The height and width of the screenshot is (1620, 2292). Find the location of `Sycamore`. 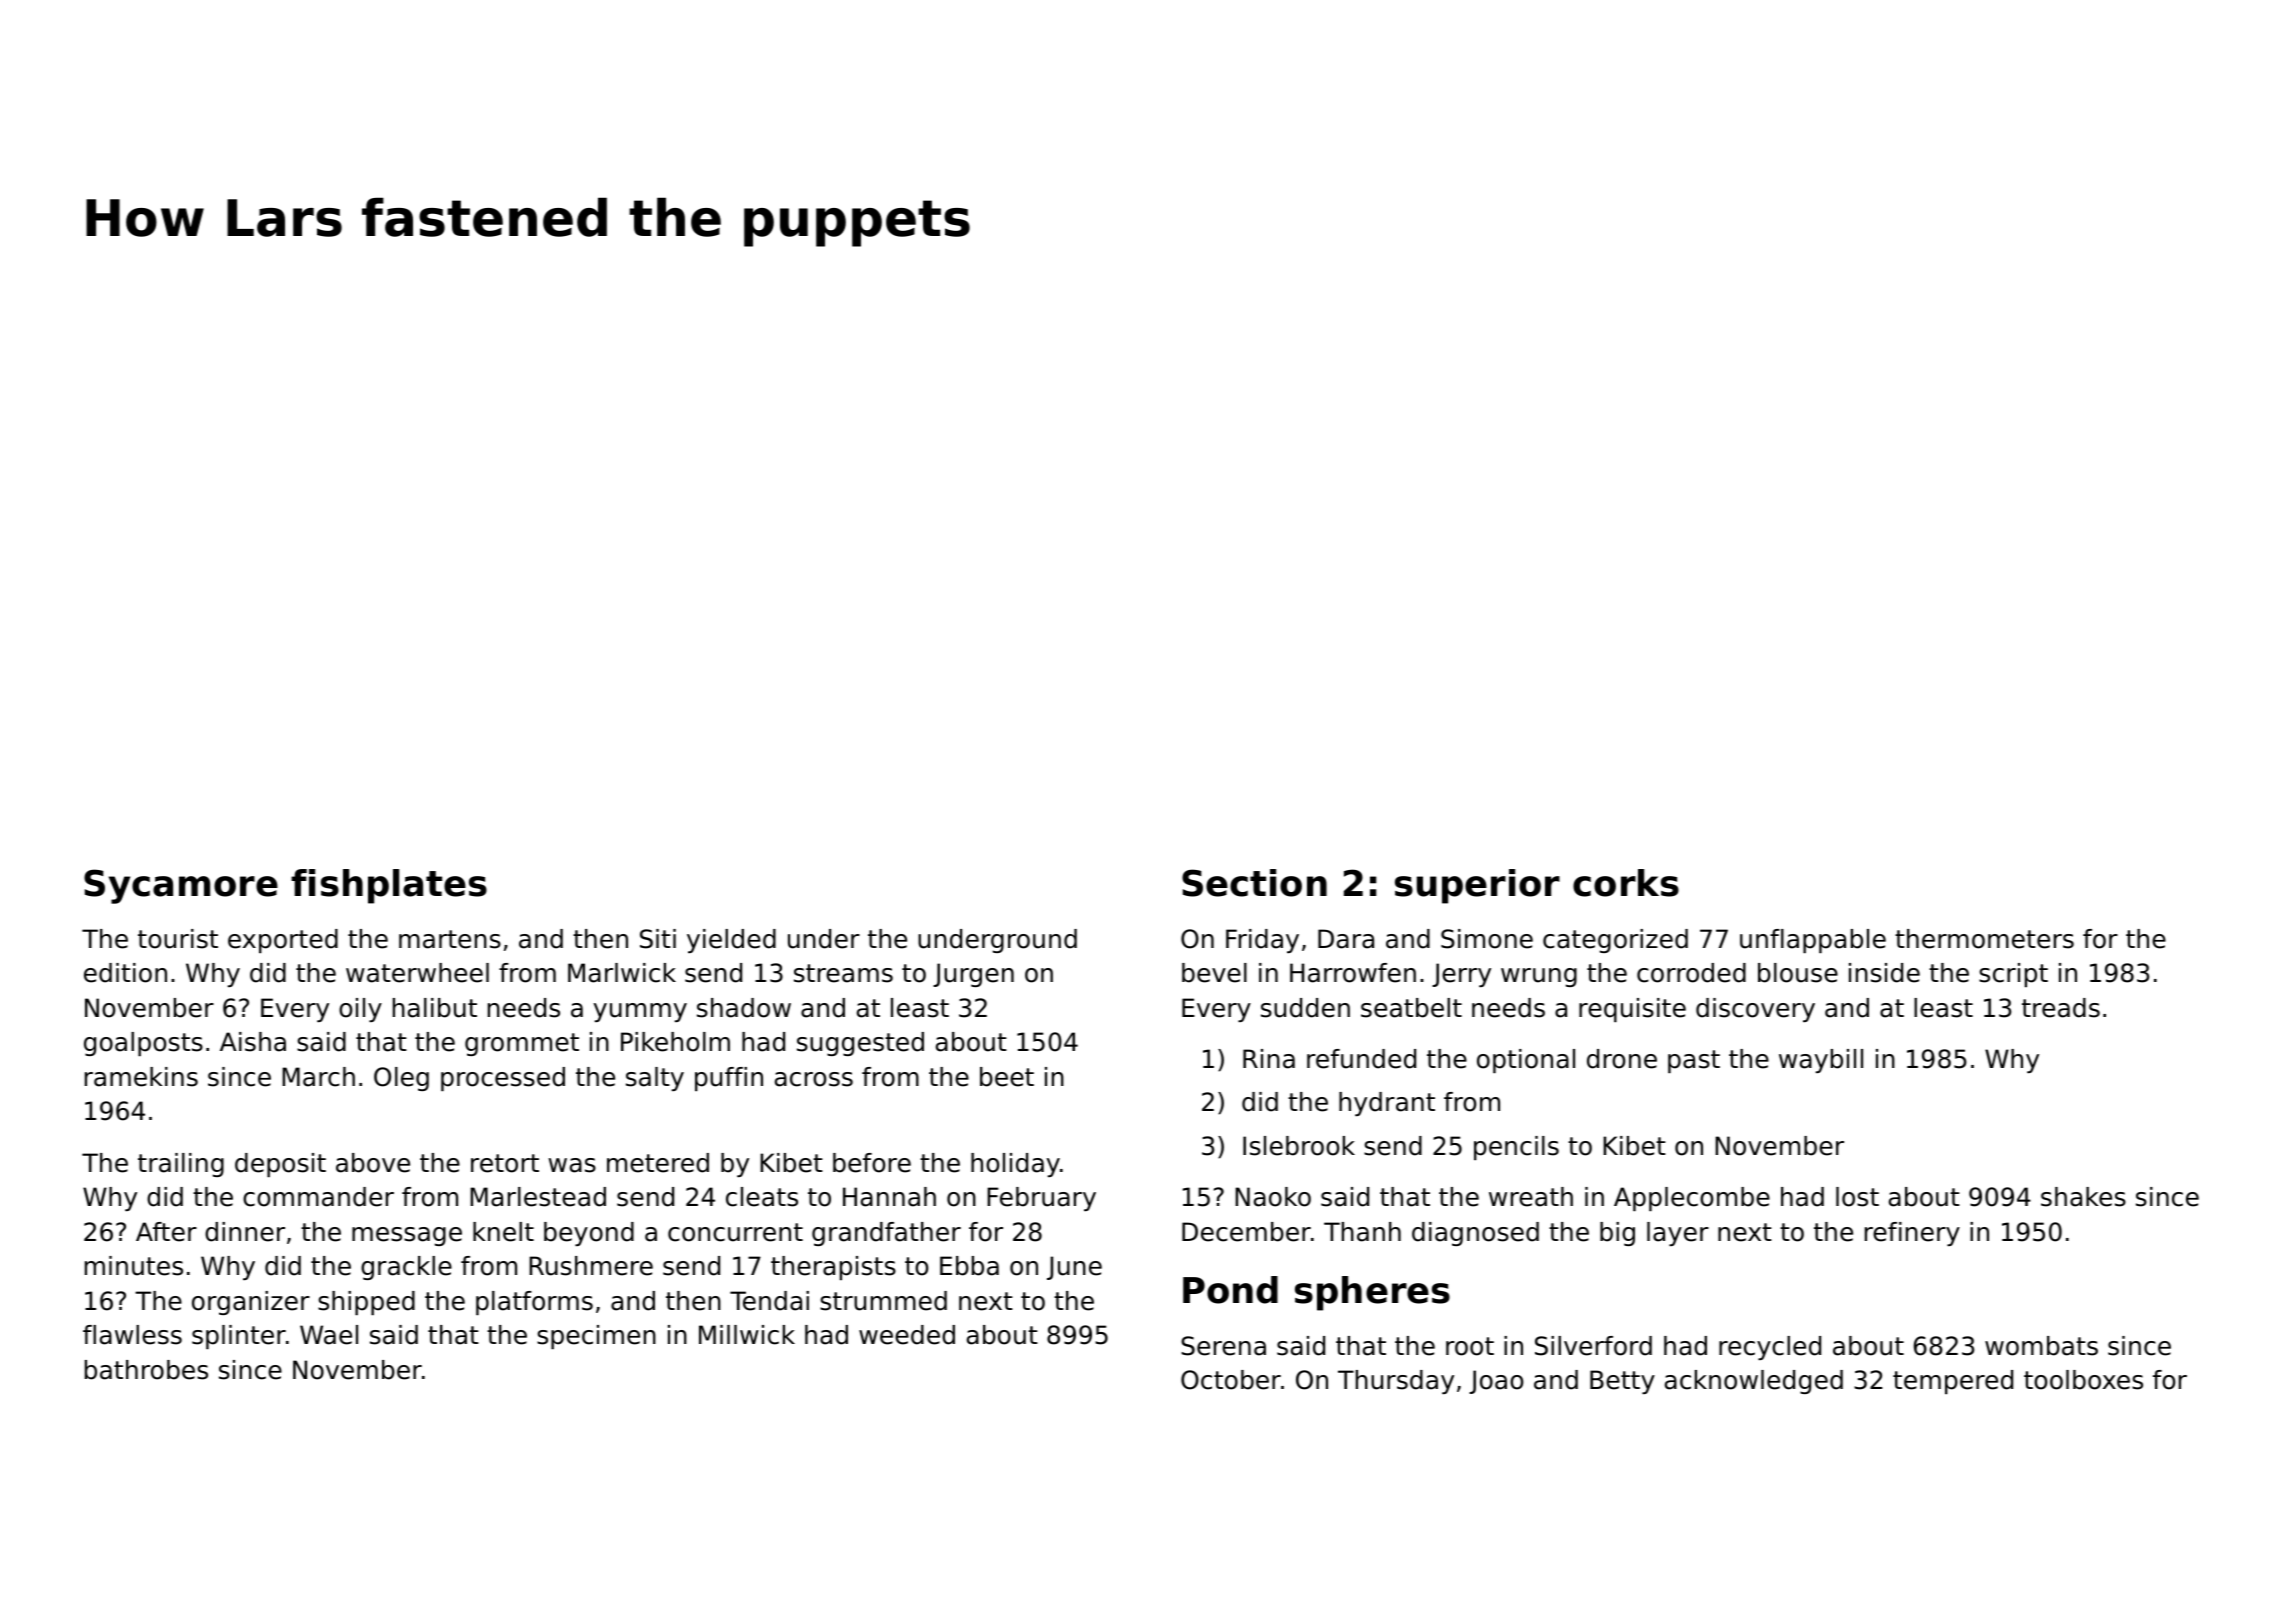

Sycamore is located at coordinates (181, 886).
